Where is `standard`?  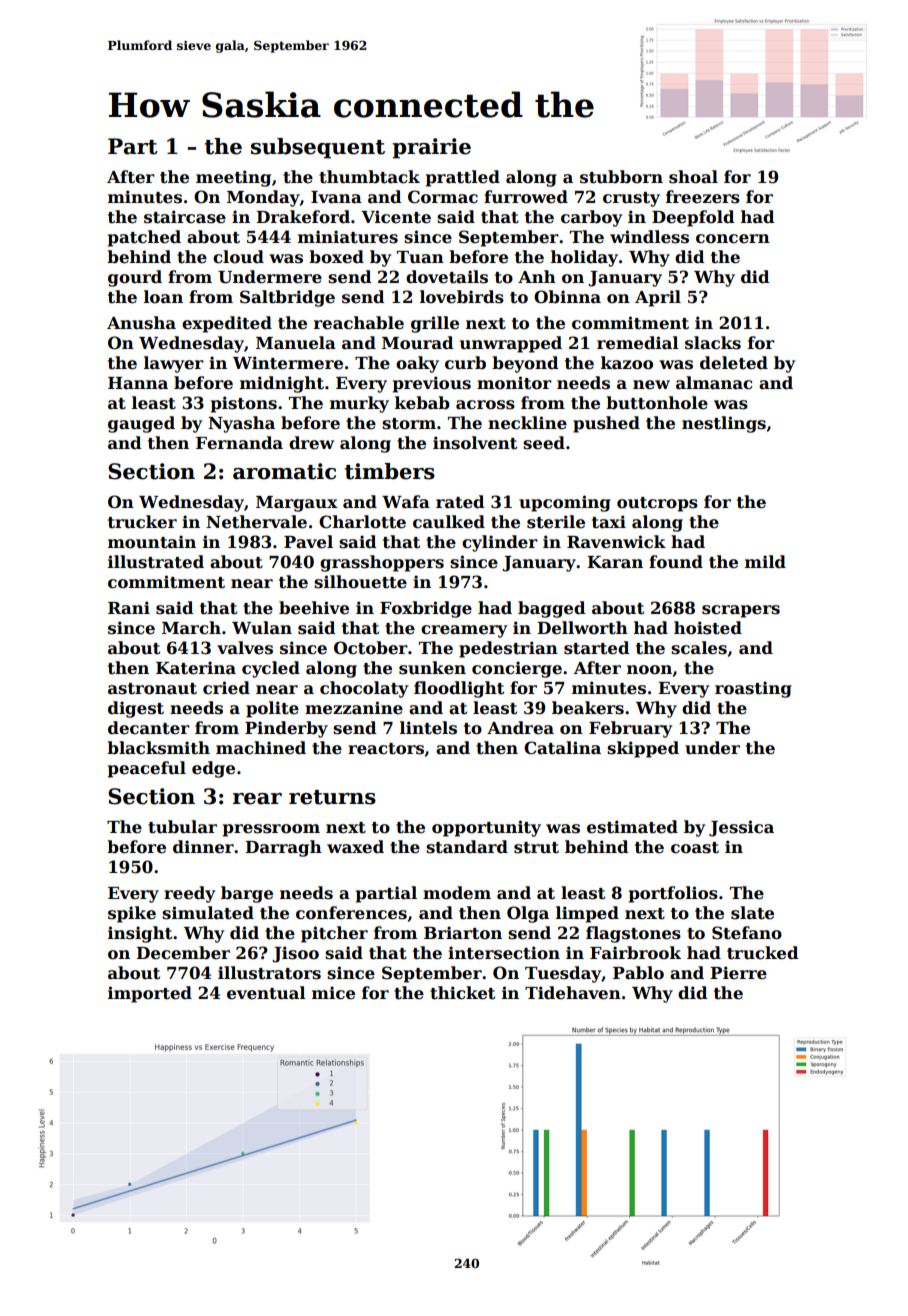 standard is located at coordinates (467, 847).
